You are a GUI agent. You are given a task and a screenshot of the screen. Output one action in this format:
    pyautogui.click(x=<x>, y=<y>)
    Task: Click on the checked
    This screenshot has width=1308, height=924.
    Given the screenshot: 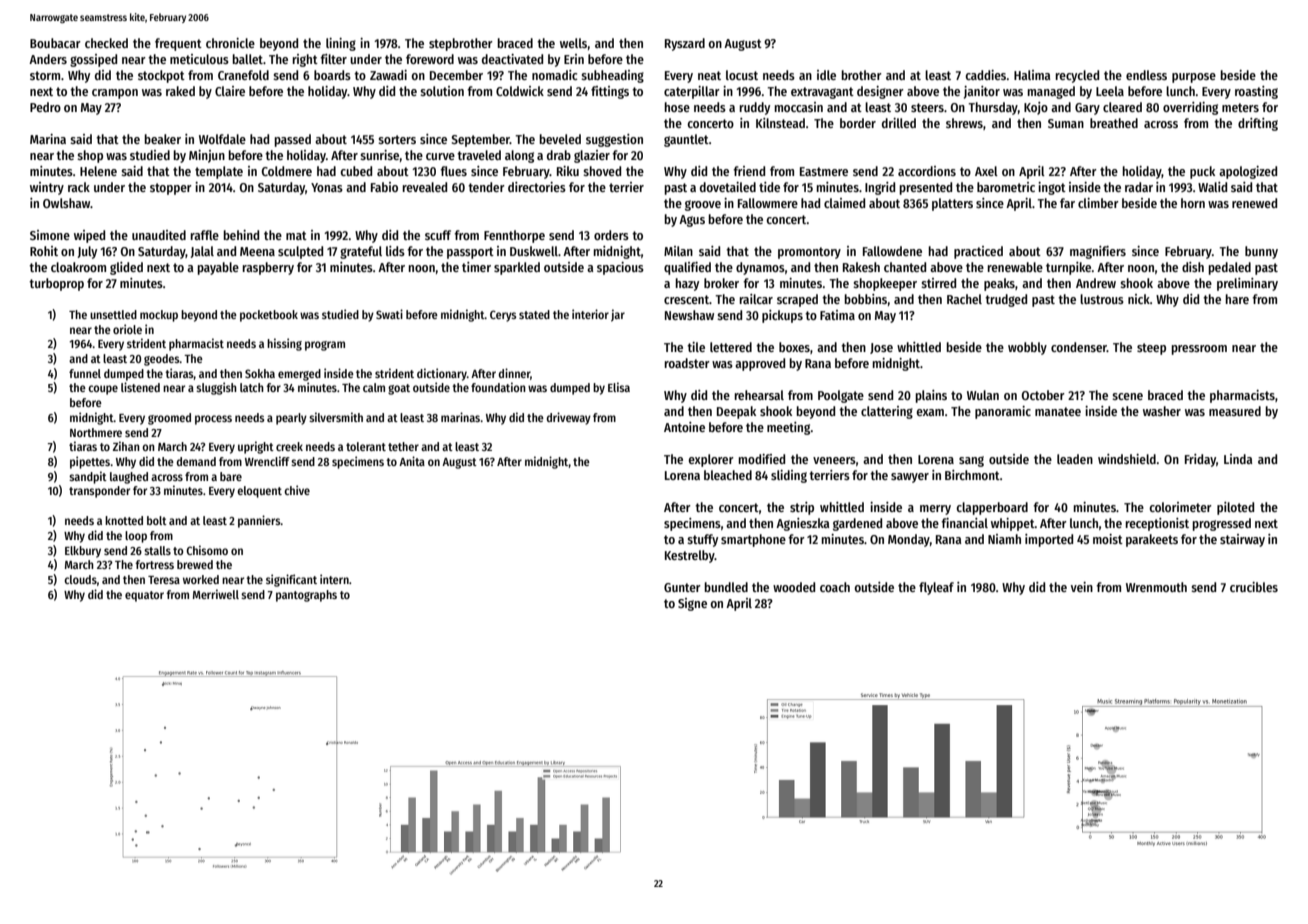 What is the action you would take?
    pyautogui.click(x=106, y=43)
